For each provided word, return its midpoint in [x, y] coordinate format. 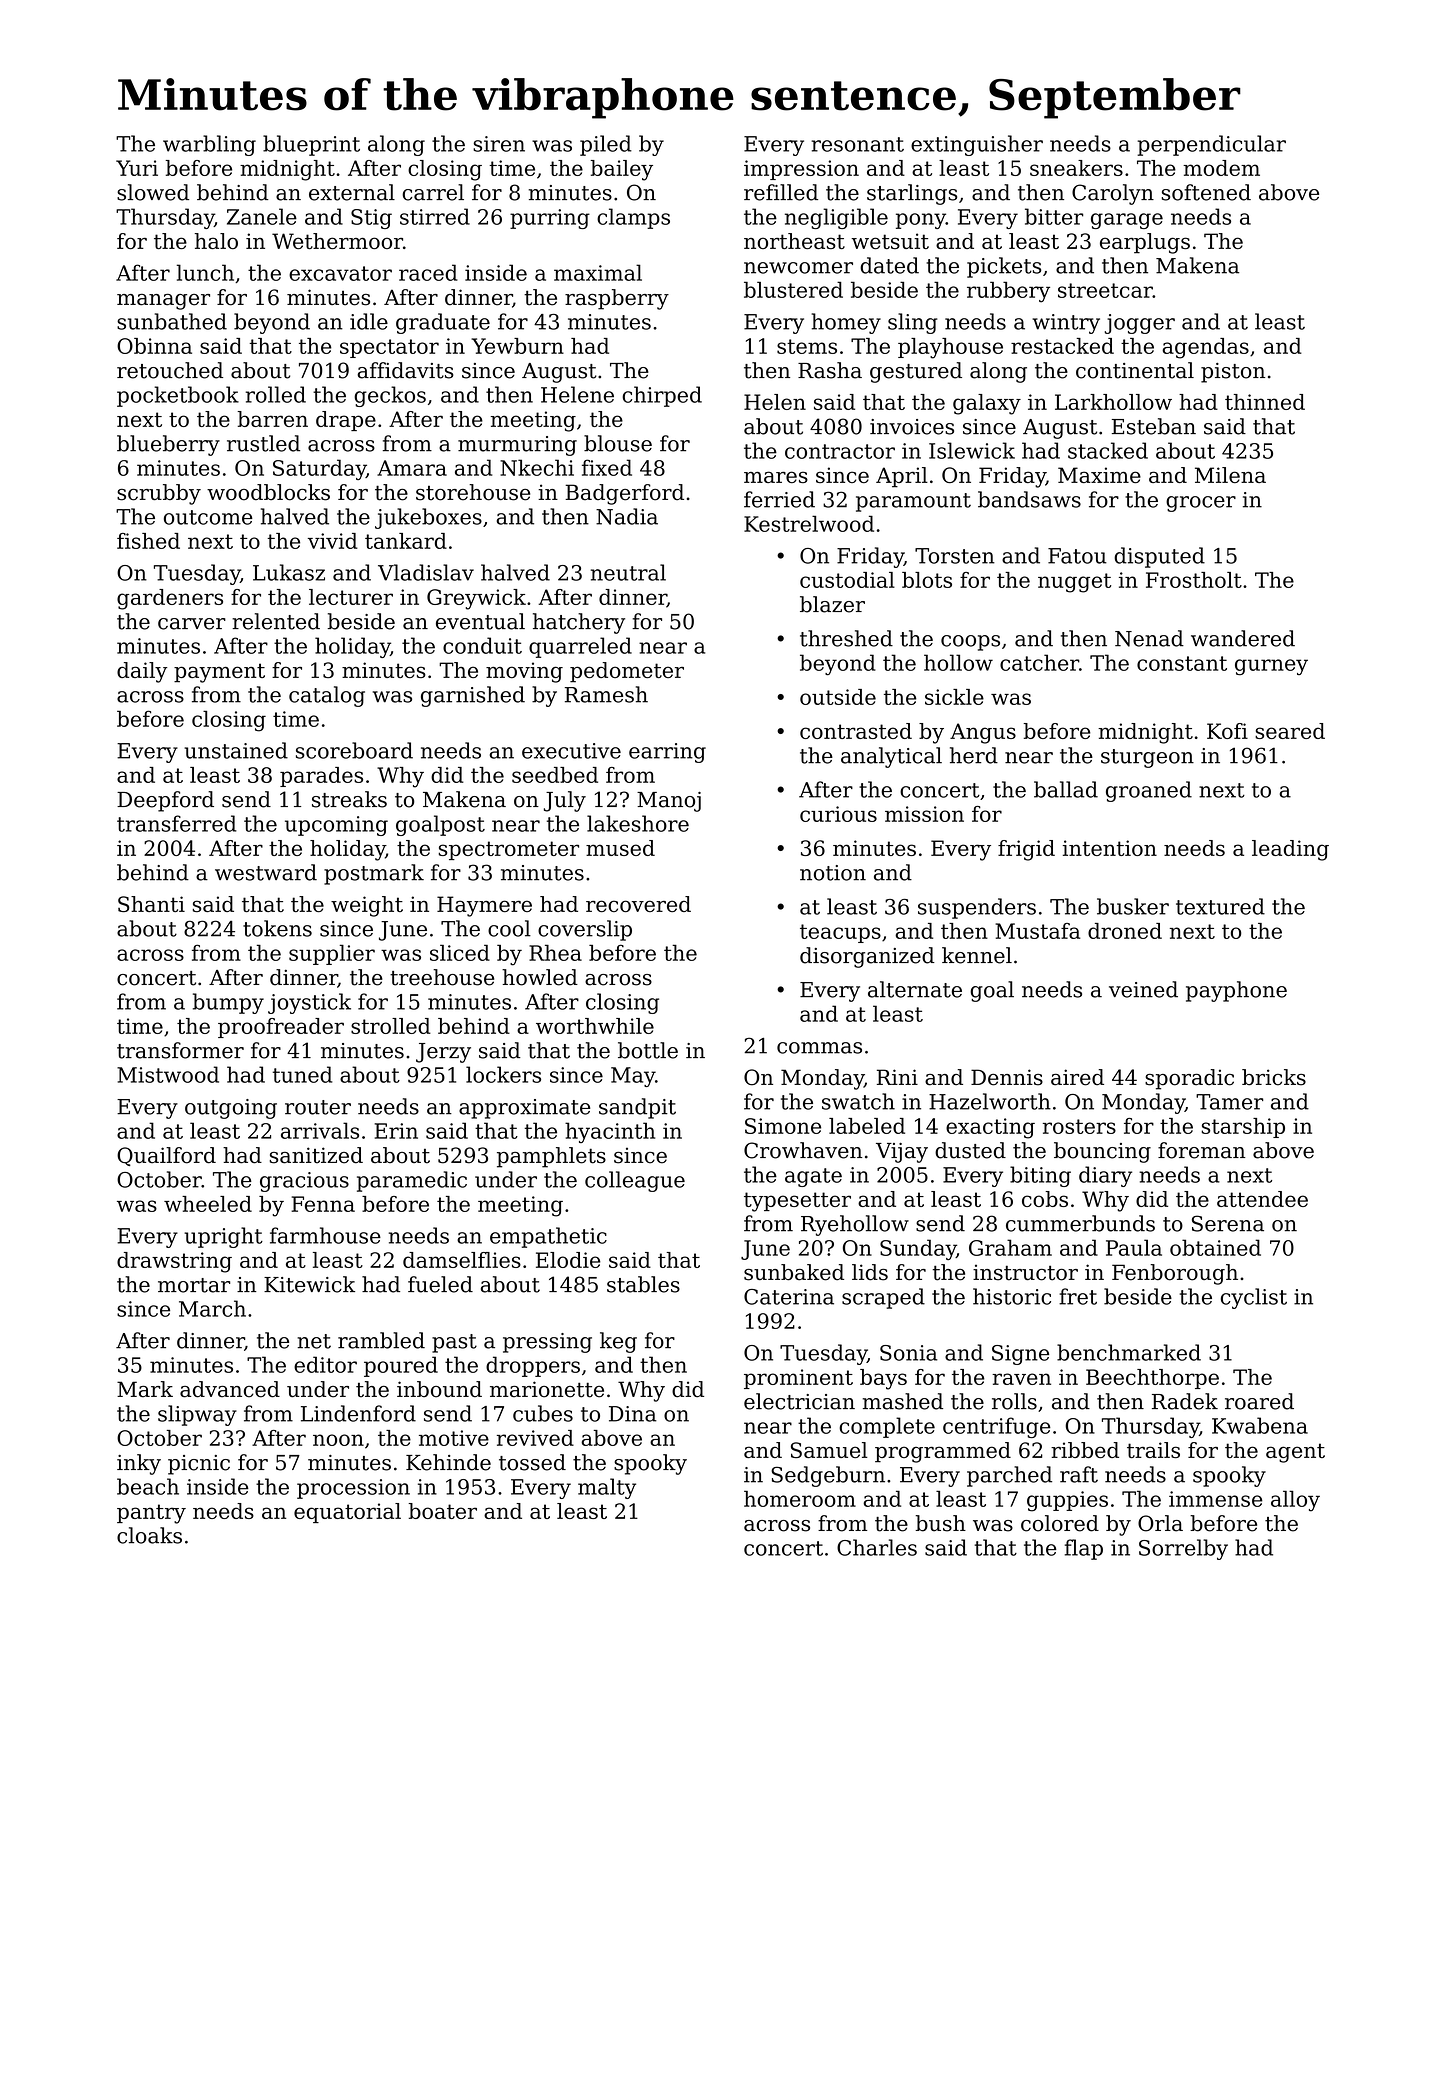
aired [1077, 1077]
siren [499, 144]
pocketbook [178, 396]
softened [1206, 192]
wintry [1066, 324]
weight [367, 906]
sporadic [1189, 1079]
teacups [840, 933]
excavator [340, 273]
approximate [525, 1109]
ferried [779, 499]
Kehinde [448, 1462]
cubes [543, 1413]
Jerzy [443, 1053]
